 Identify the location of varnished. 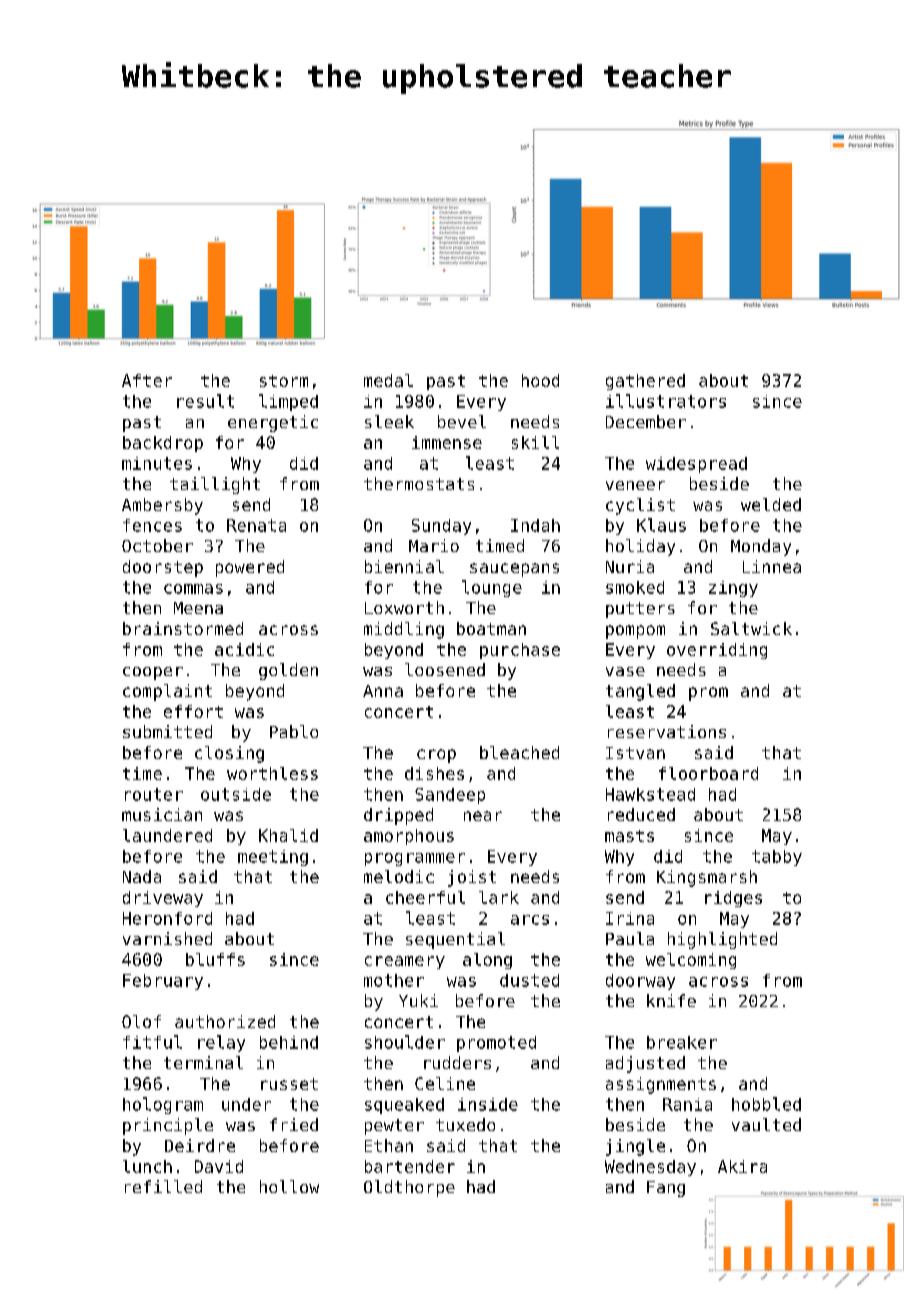
(167, 938).
